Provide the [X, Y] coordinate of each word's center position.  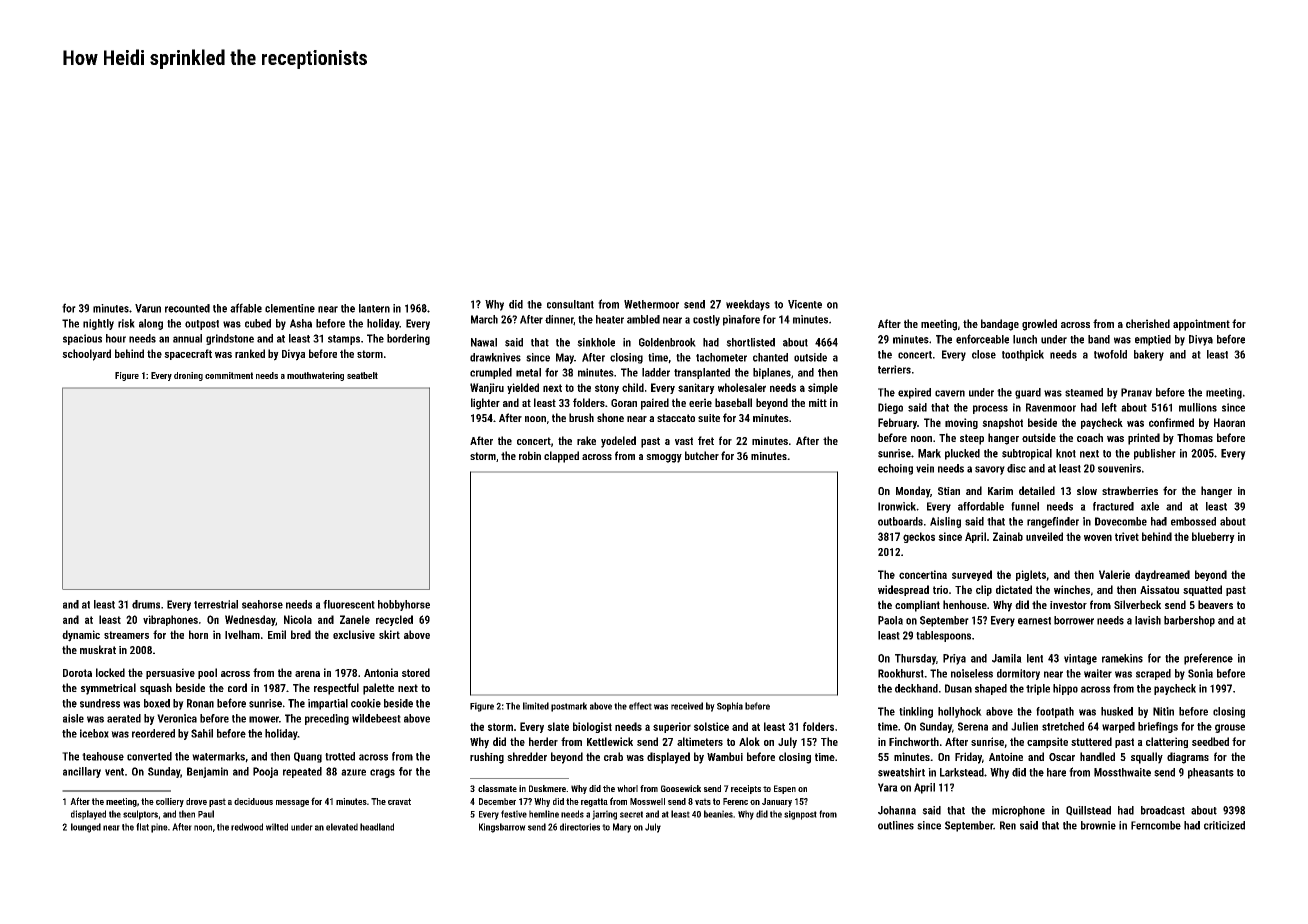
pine [159, 828]
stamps [344, 340]
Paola [890, 620]
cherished [1148, 323]
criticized [1224, 825]
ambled [643, 319]
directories [580, 827]
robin [530, 455]
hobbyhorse [404, 605]
